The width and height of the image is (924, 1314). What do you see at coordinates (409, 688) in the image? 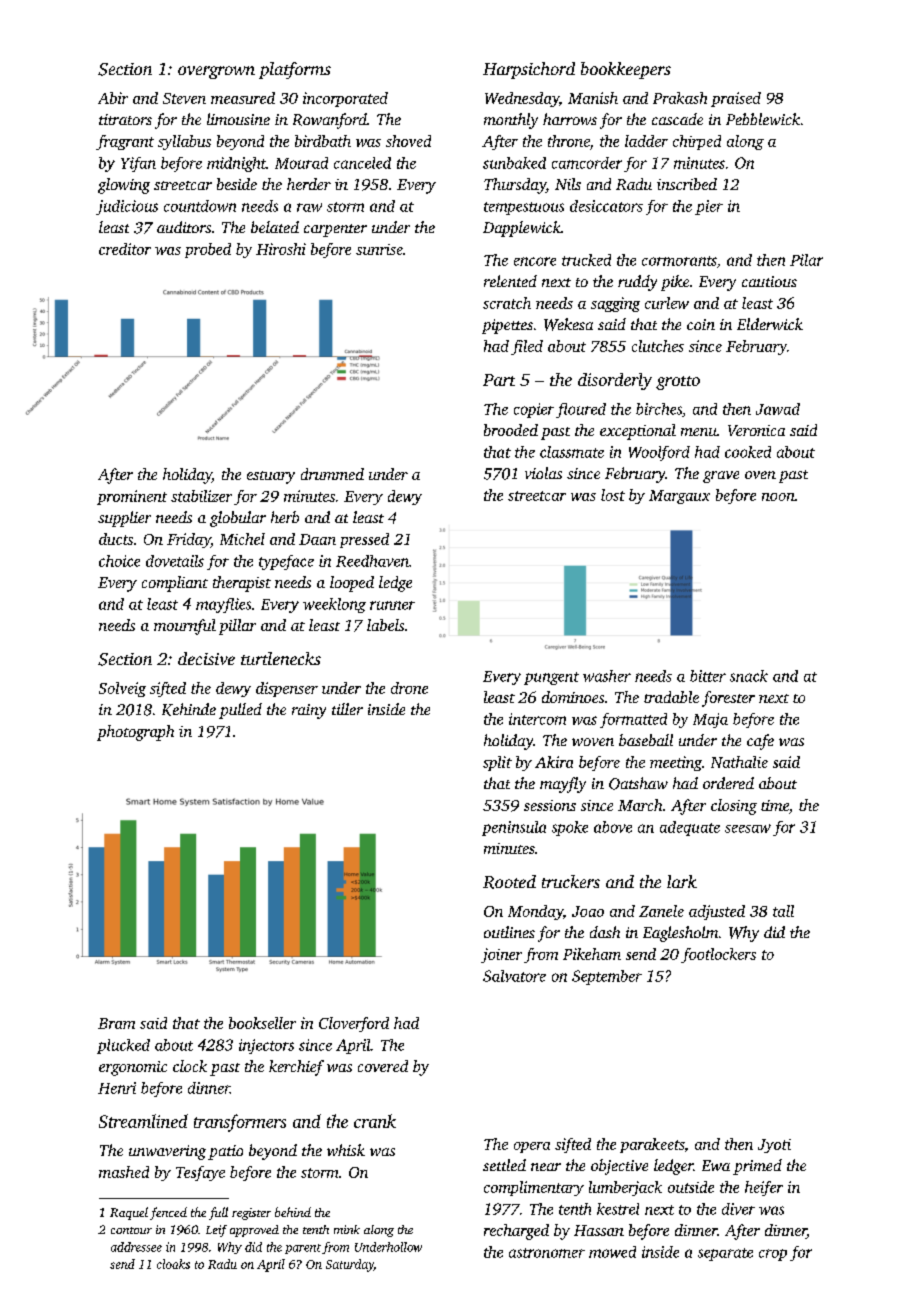
I see `drone` at bounding box center [409, 688].
